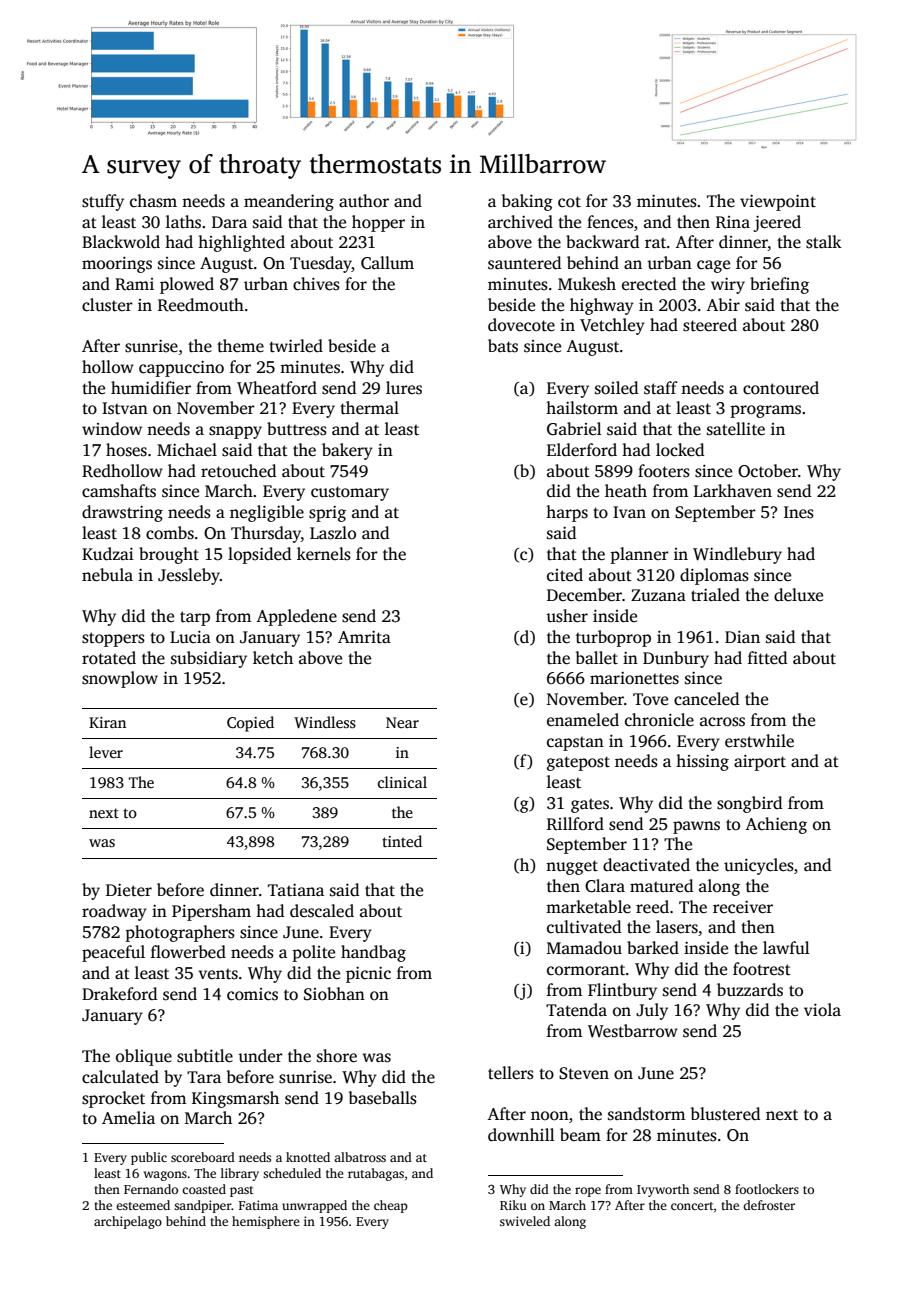 The height and width of the screenshot is (1314, 924). Describe the element at coordinates (733, 491) in the screenshot. I see `Larkhaven` at that location.
